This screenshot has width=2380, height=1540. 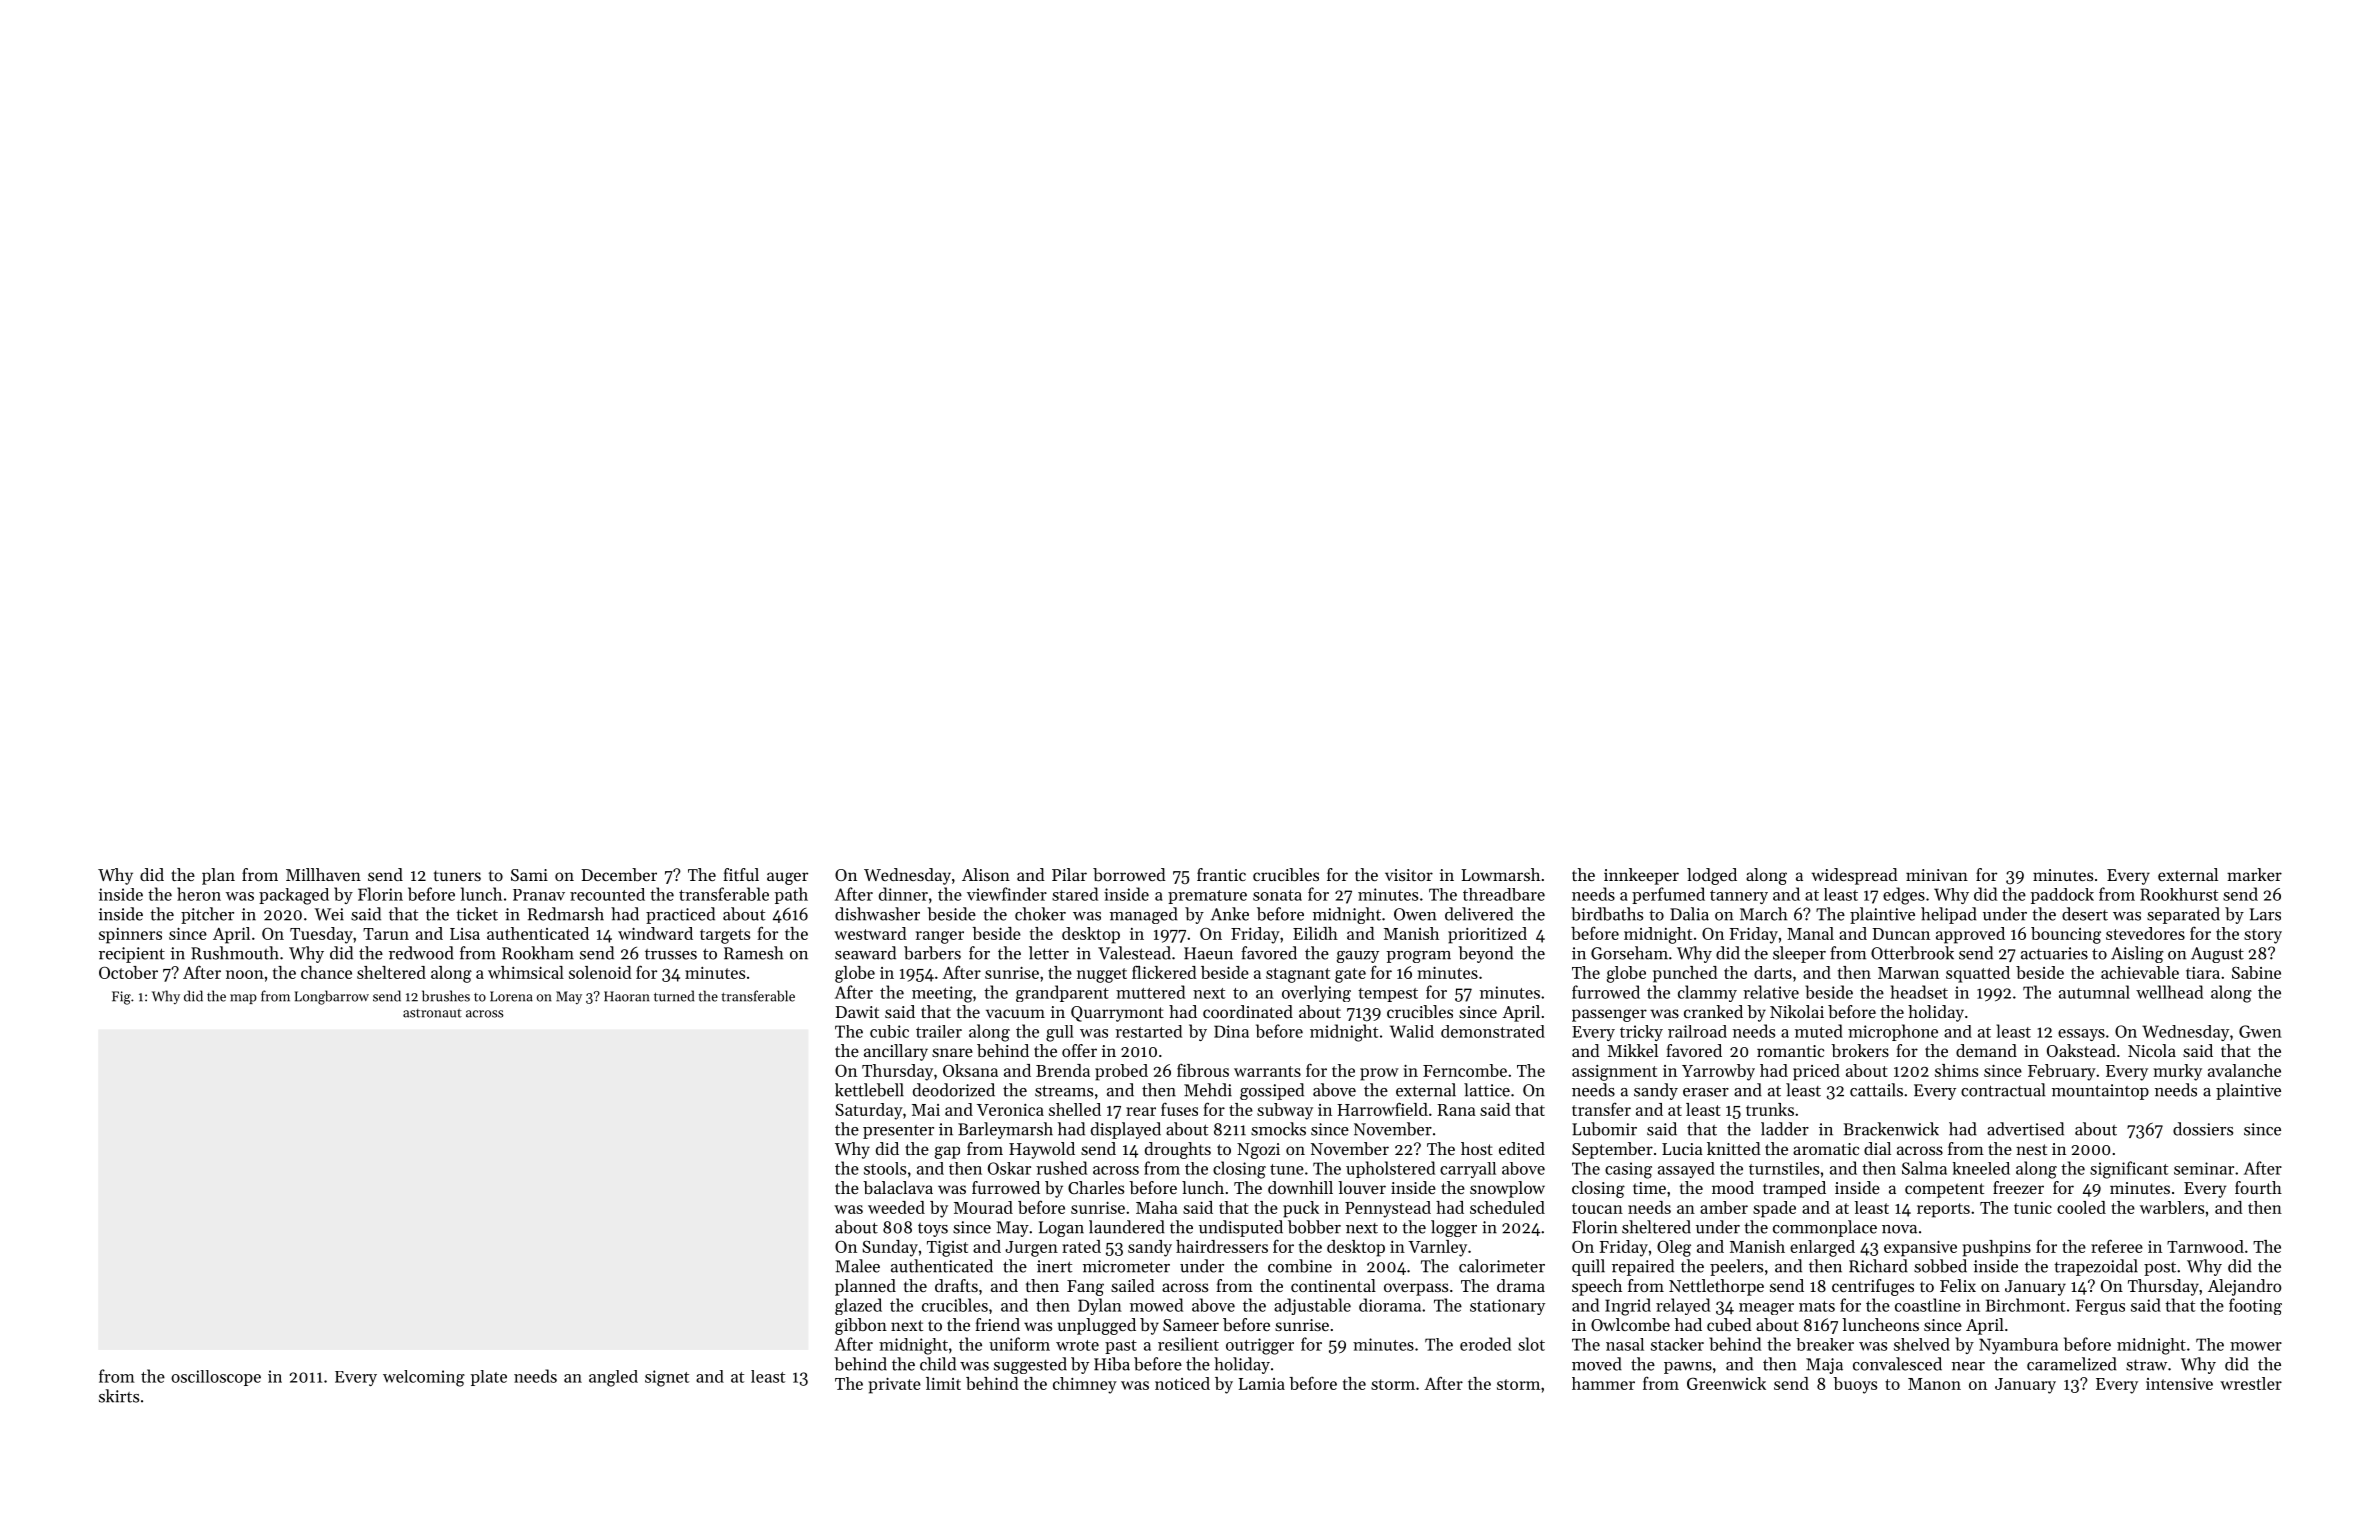 What do you see at coordinates (1763, 914) in the screenshot?
I see `March` at bounding box center [1763, 914].
